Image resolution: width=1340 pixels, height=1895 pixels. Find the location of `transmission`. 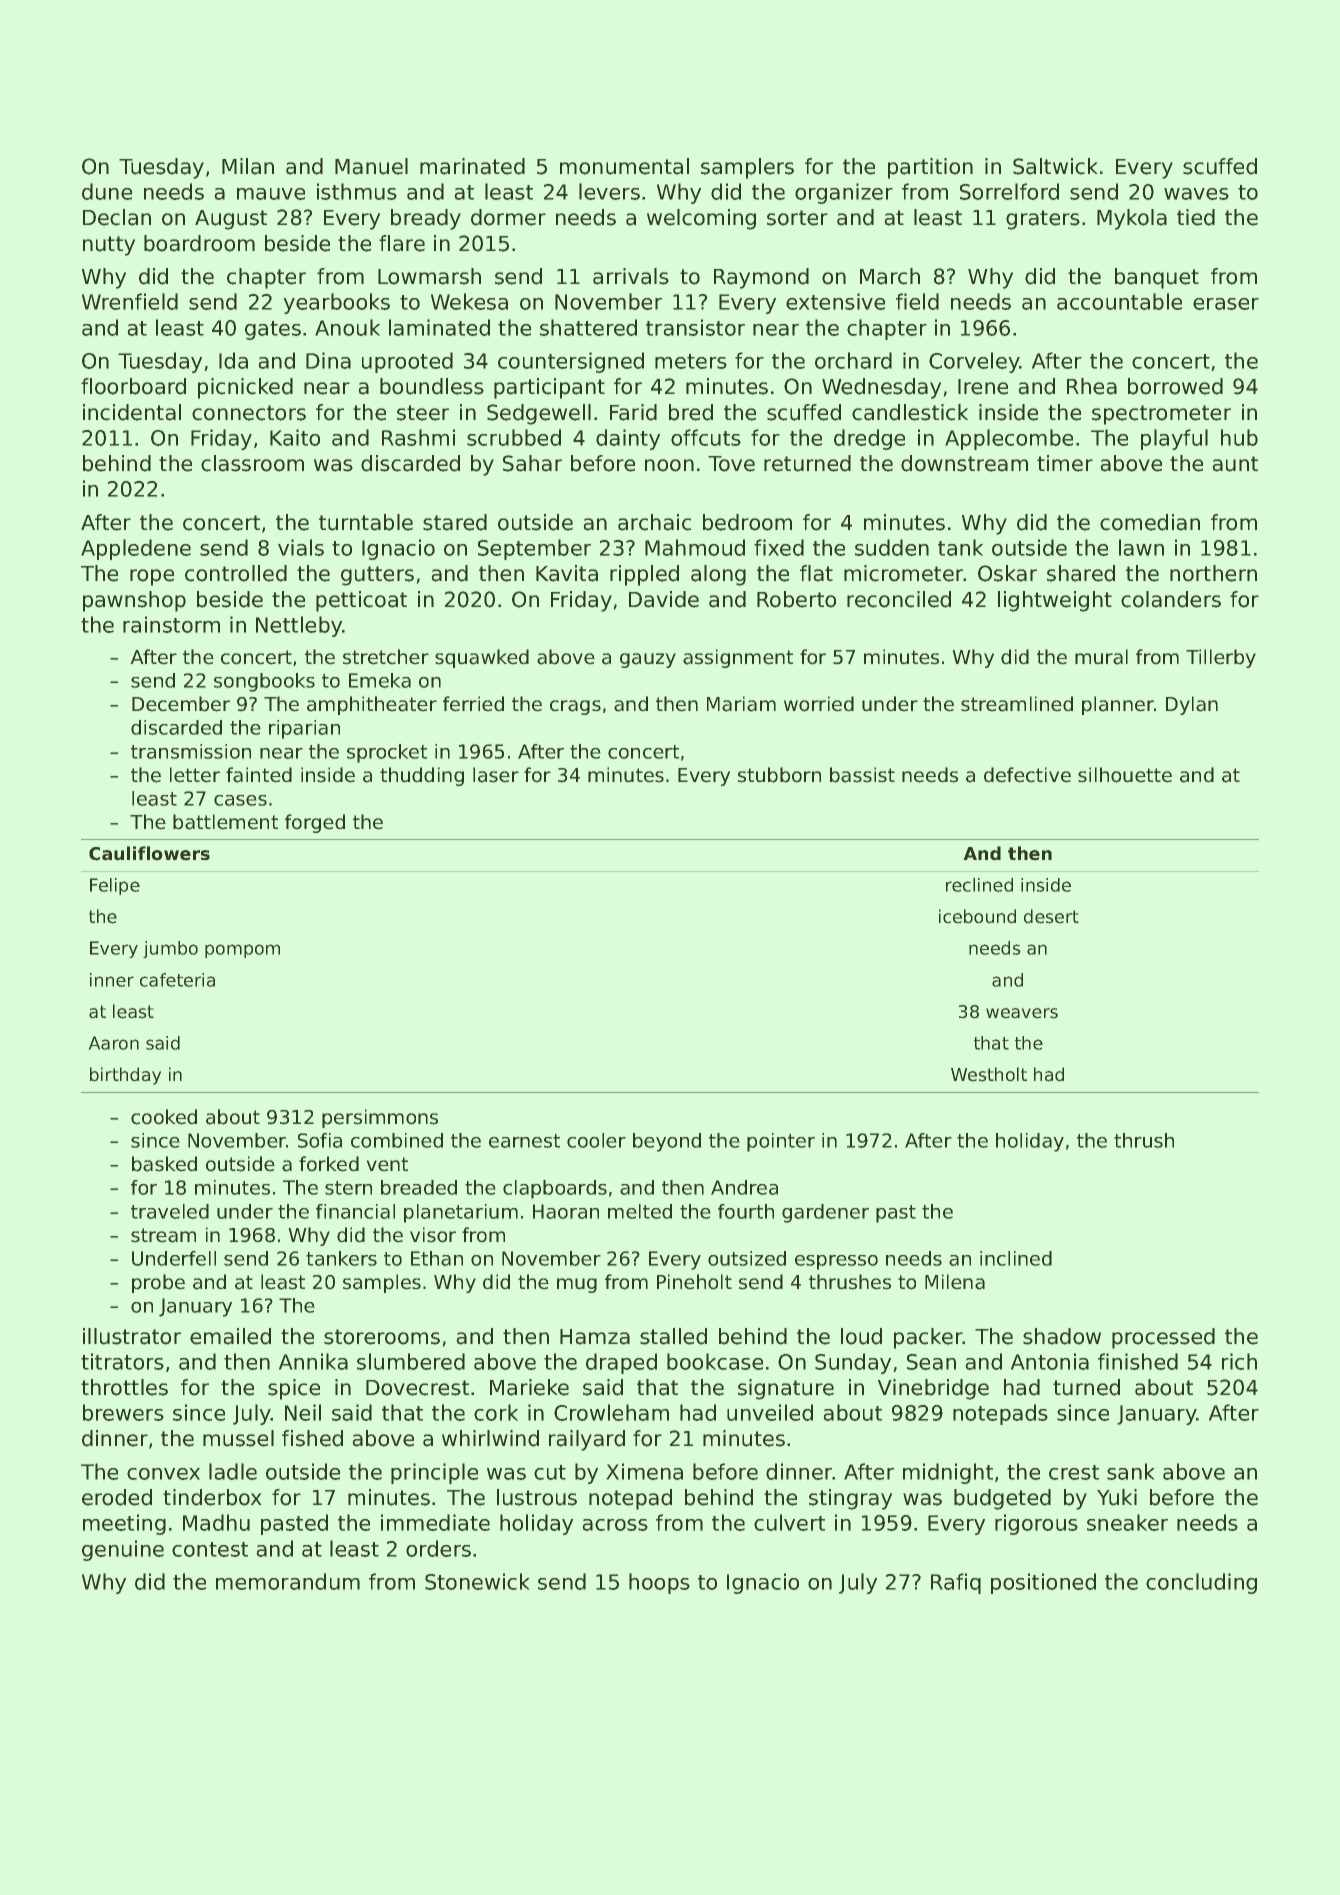

transmission is located at coordinates (191, 751).
